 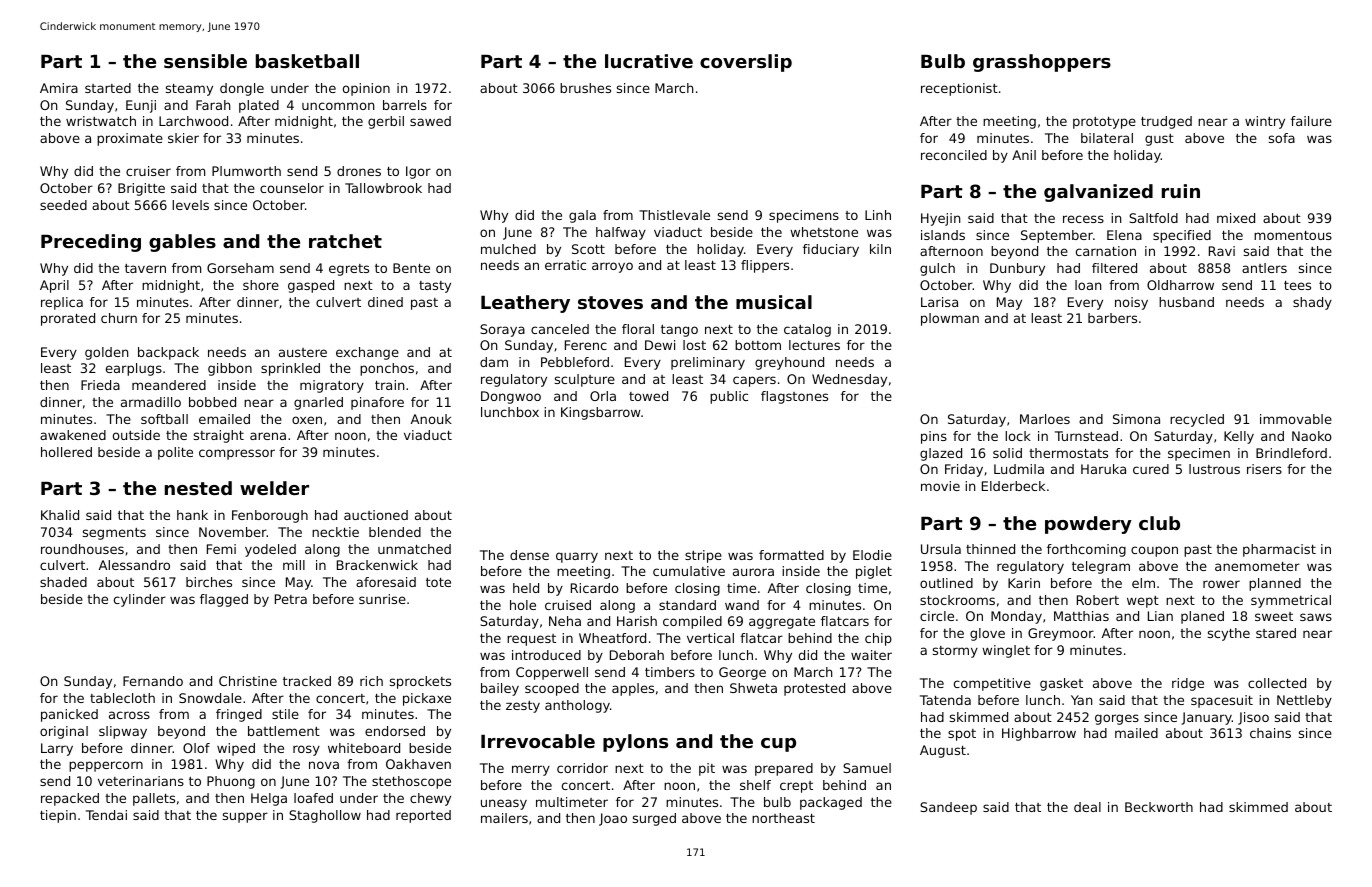 What do you see at coordinates (955, 652) in the screenshot?
I see `stormy` at bounding box center [955, 652].
